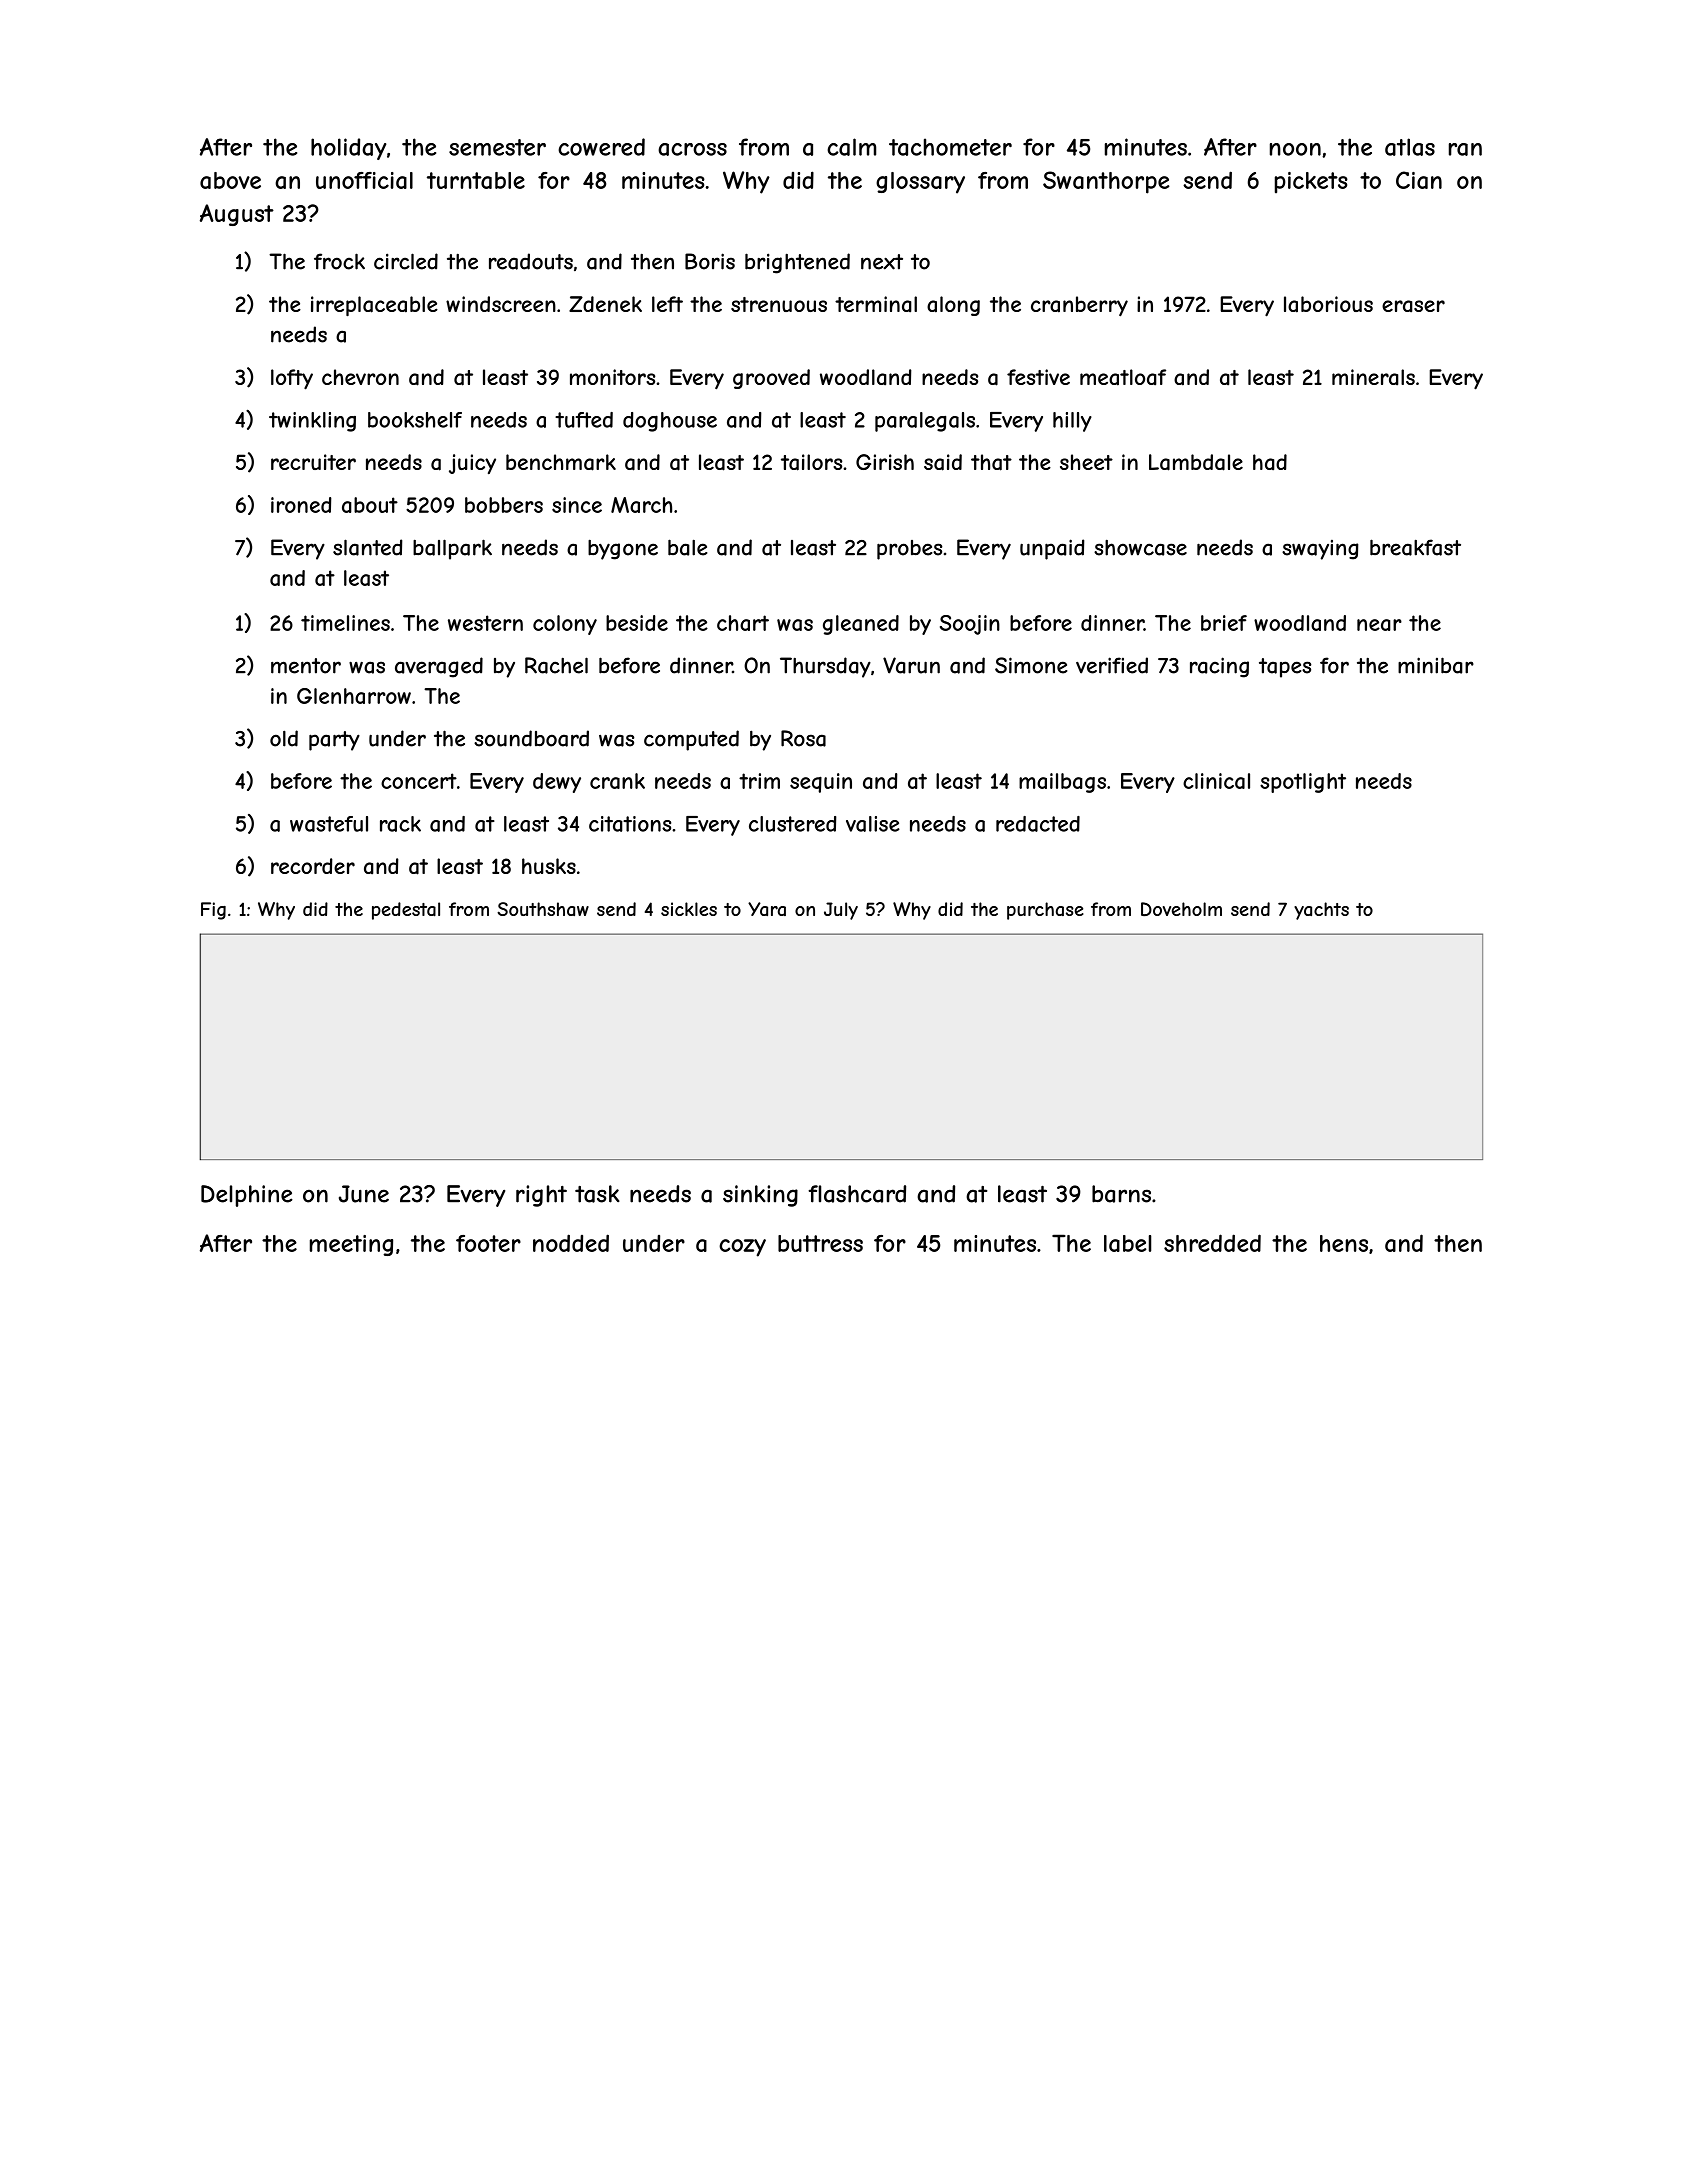 This document has width=1683, height=2178. I want to click on meeting, so click(351, 1245).
